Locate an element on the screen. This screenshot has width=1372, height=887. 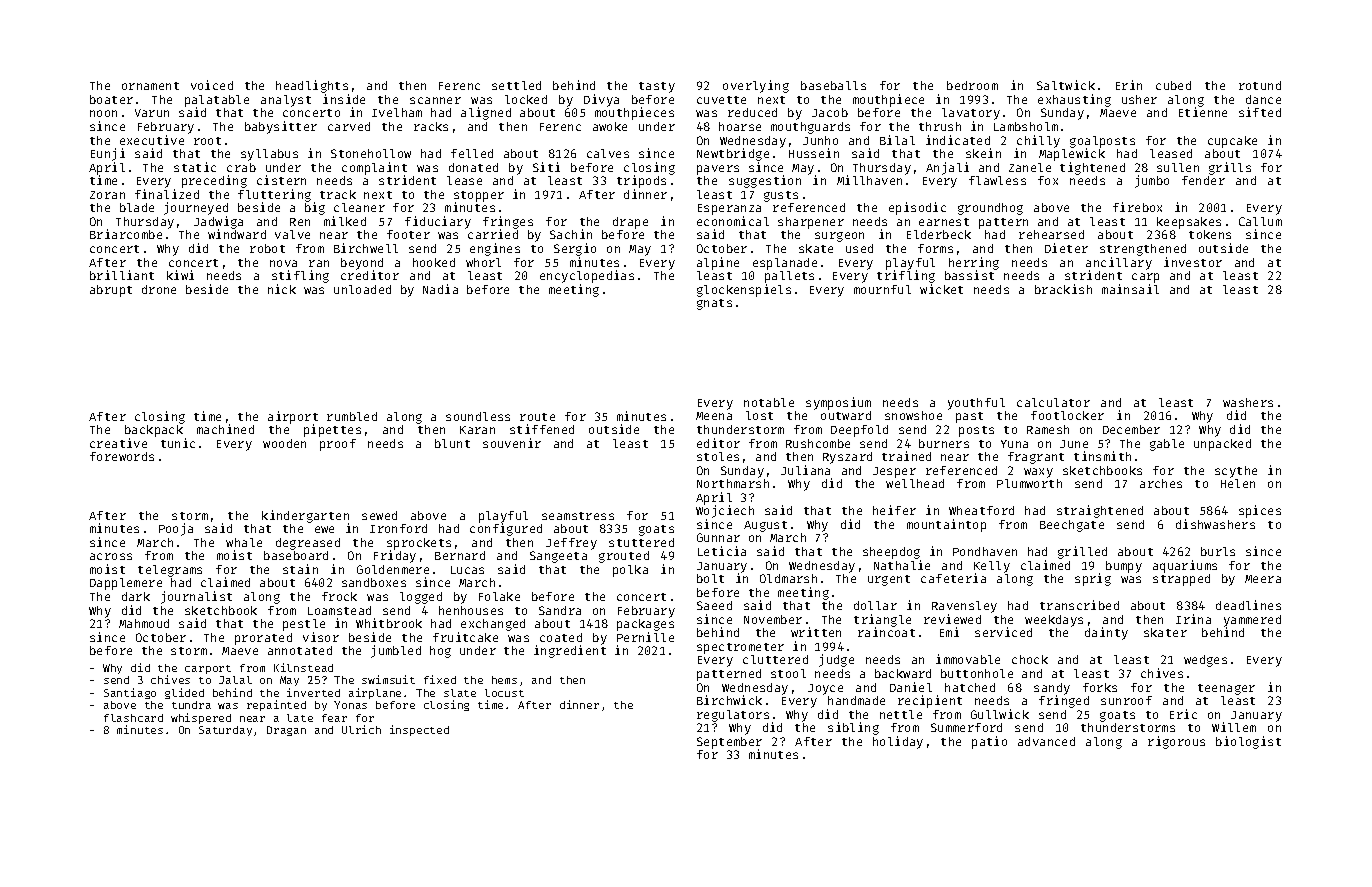
Jacob is located at coordinates (830, 112).
